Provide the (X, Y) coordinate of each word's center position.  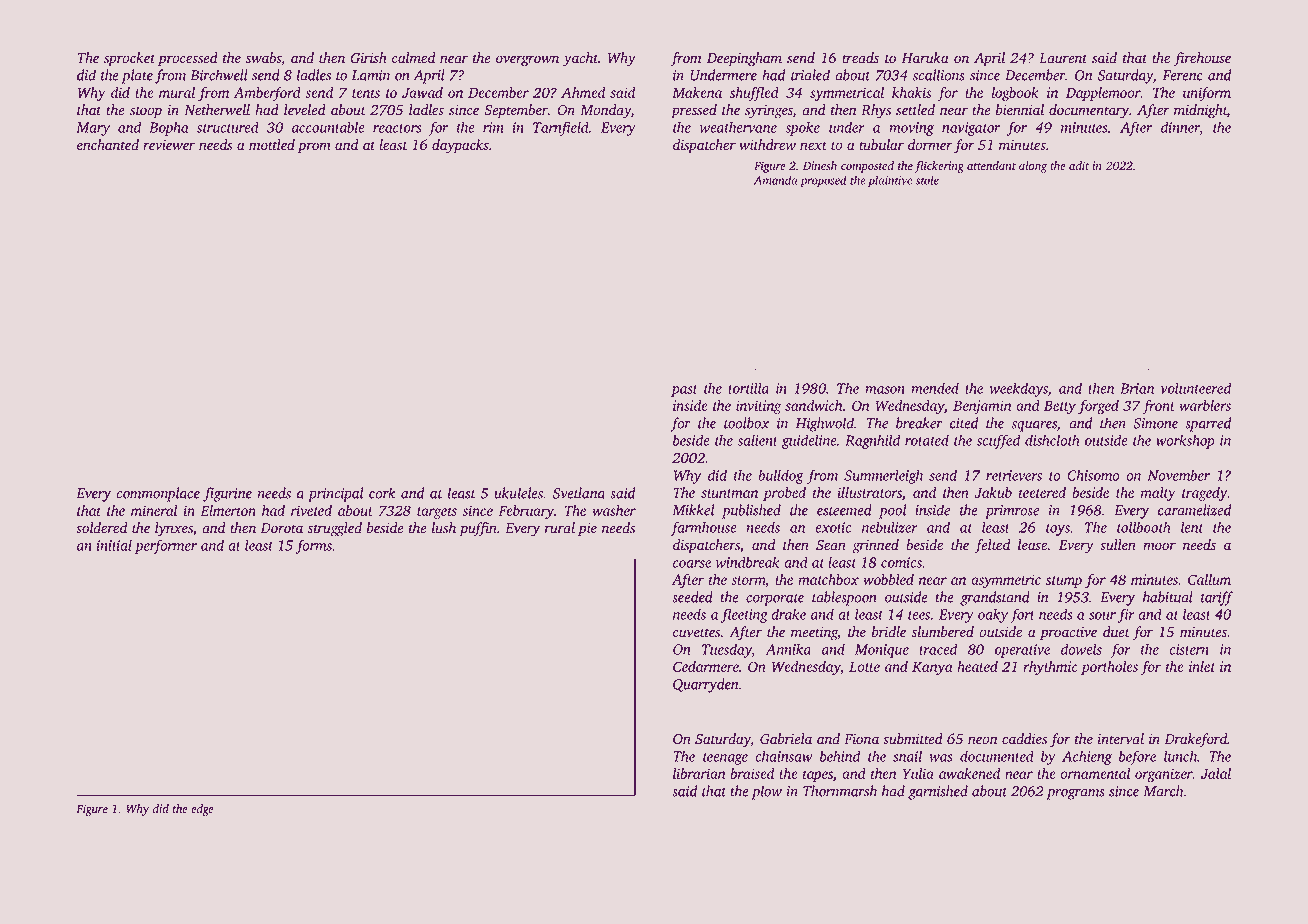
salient (757, 440)
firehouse (1202, 59)
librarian (699, 773)
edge (202, 810)
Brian (1137, 388)
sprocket (130, 59)
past (684, 391)
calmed (413, 58)
